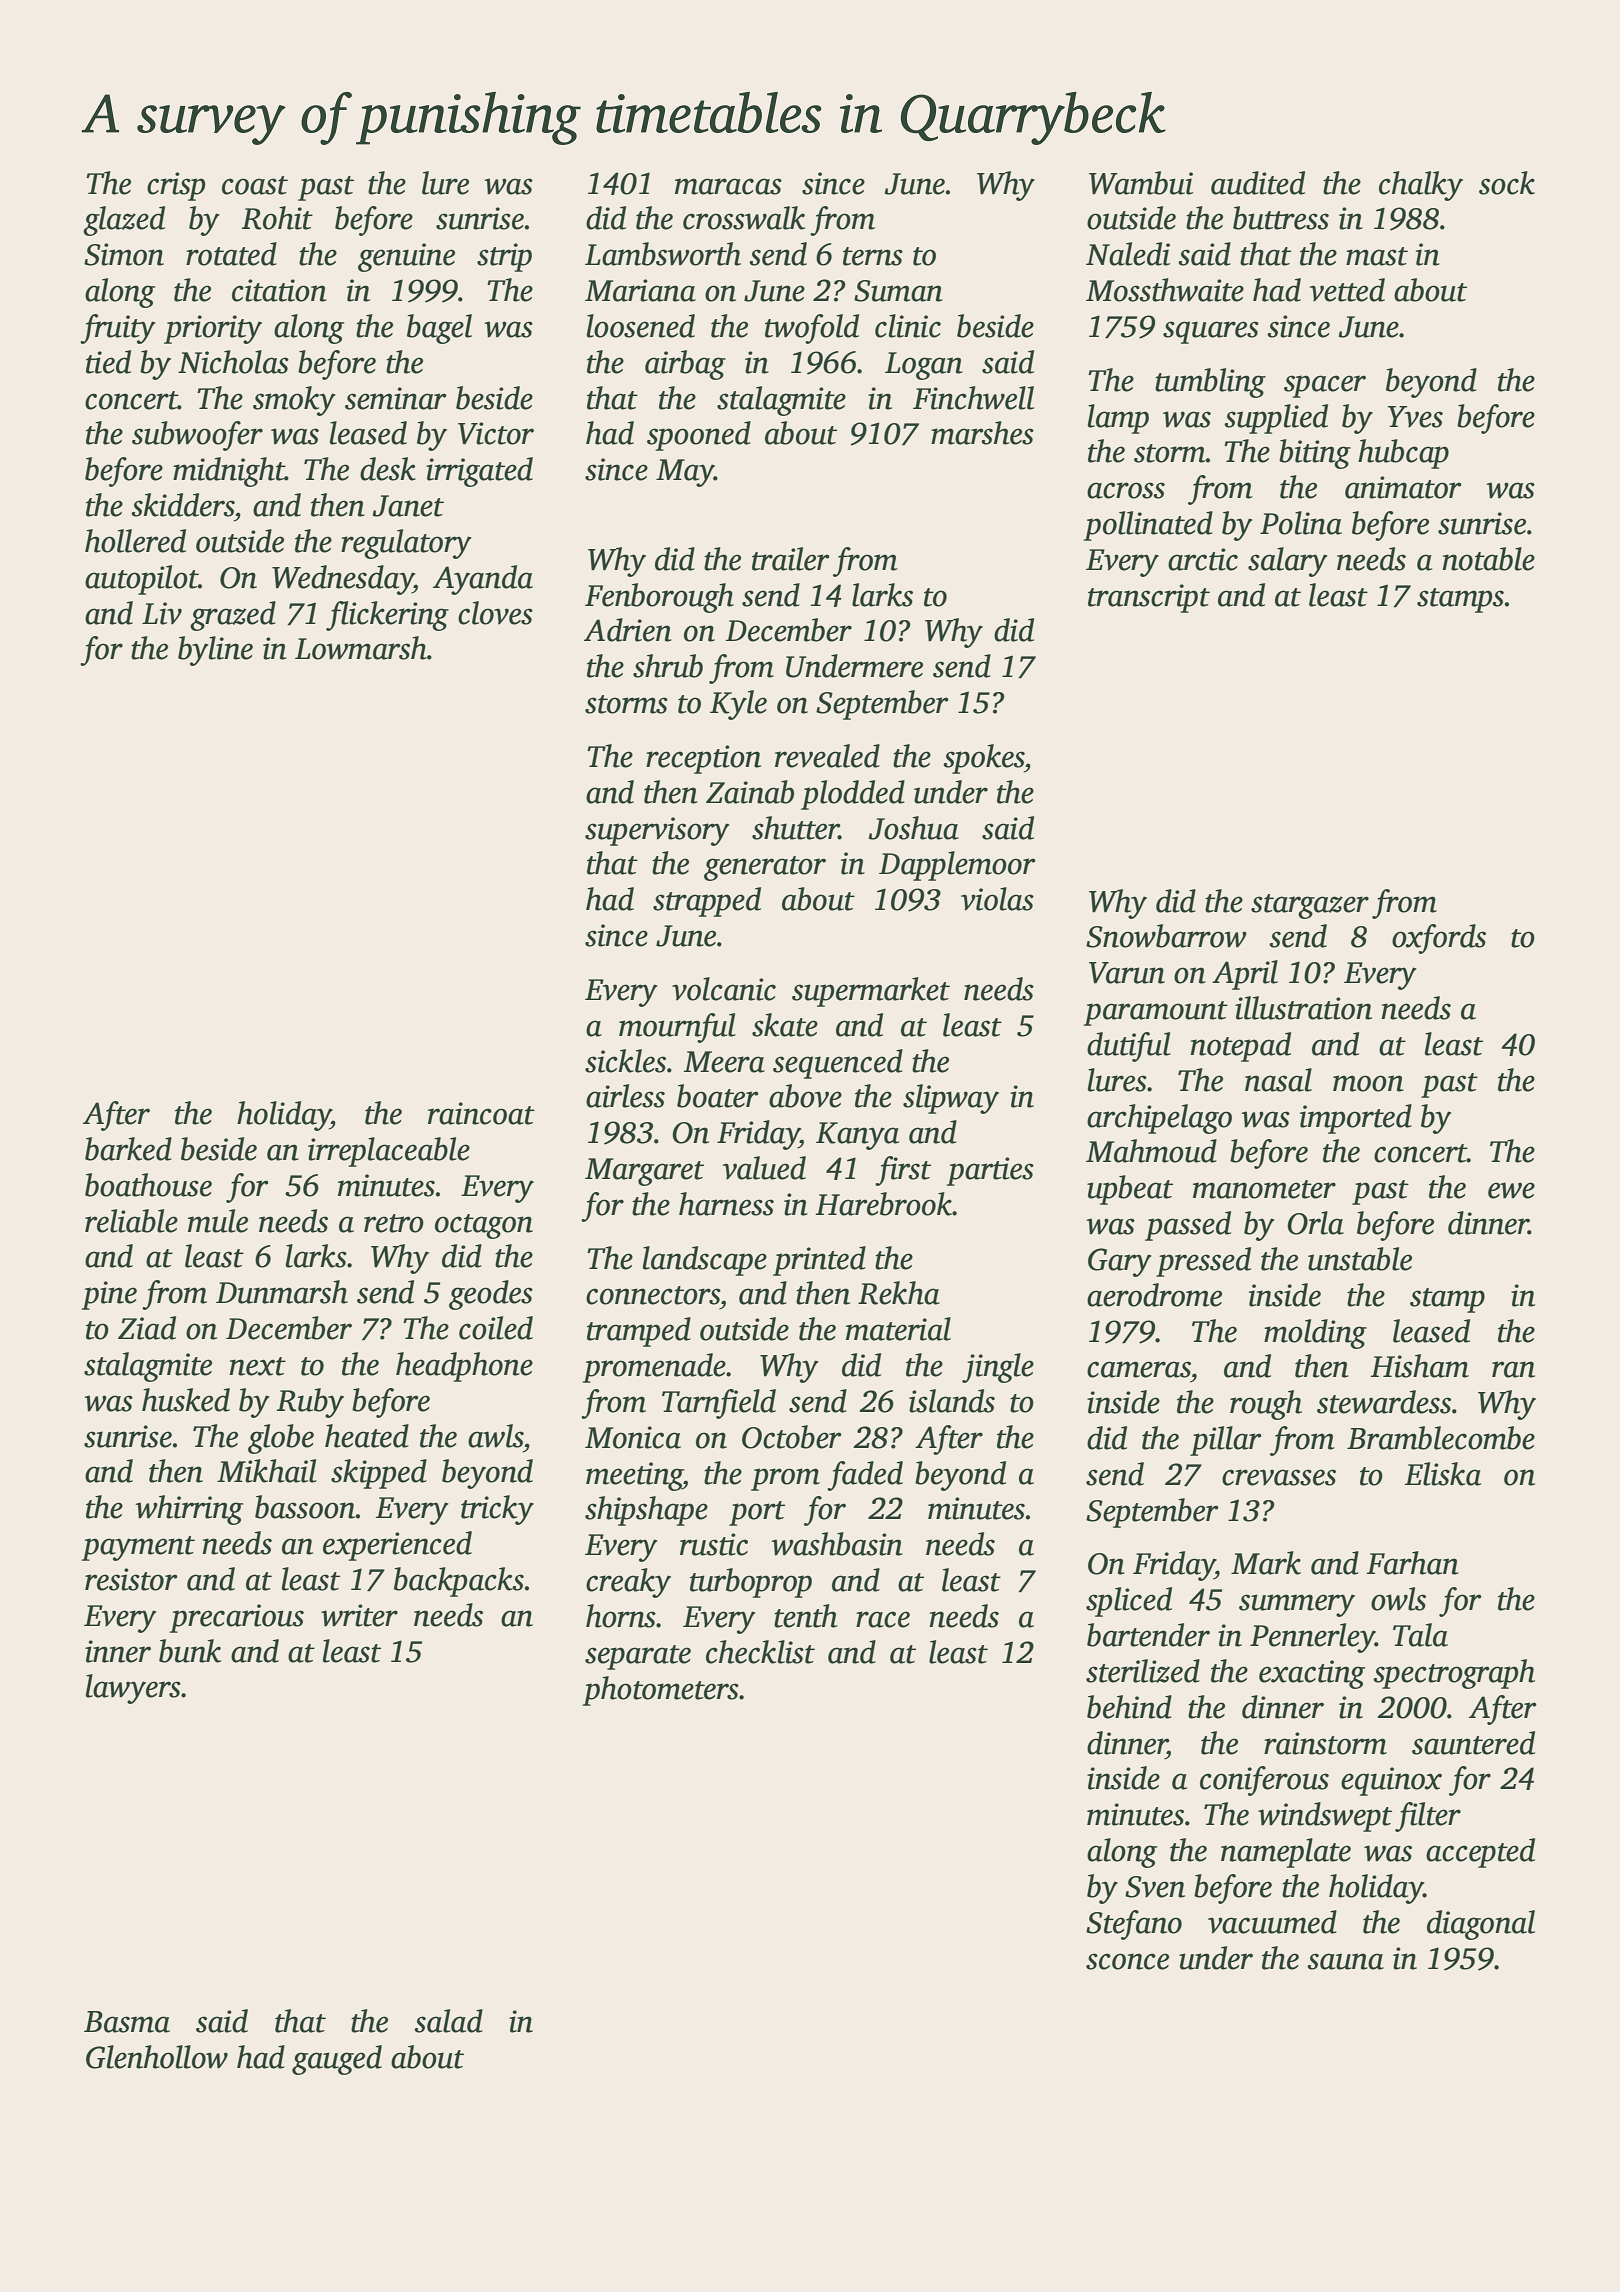 This screenshot has width=1620, height=2292. I want to click on salad, so click(448, 2021).
